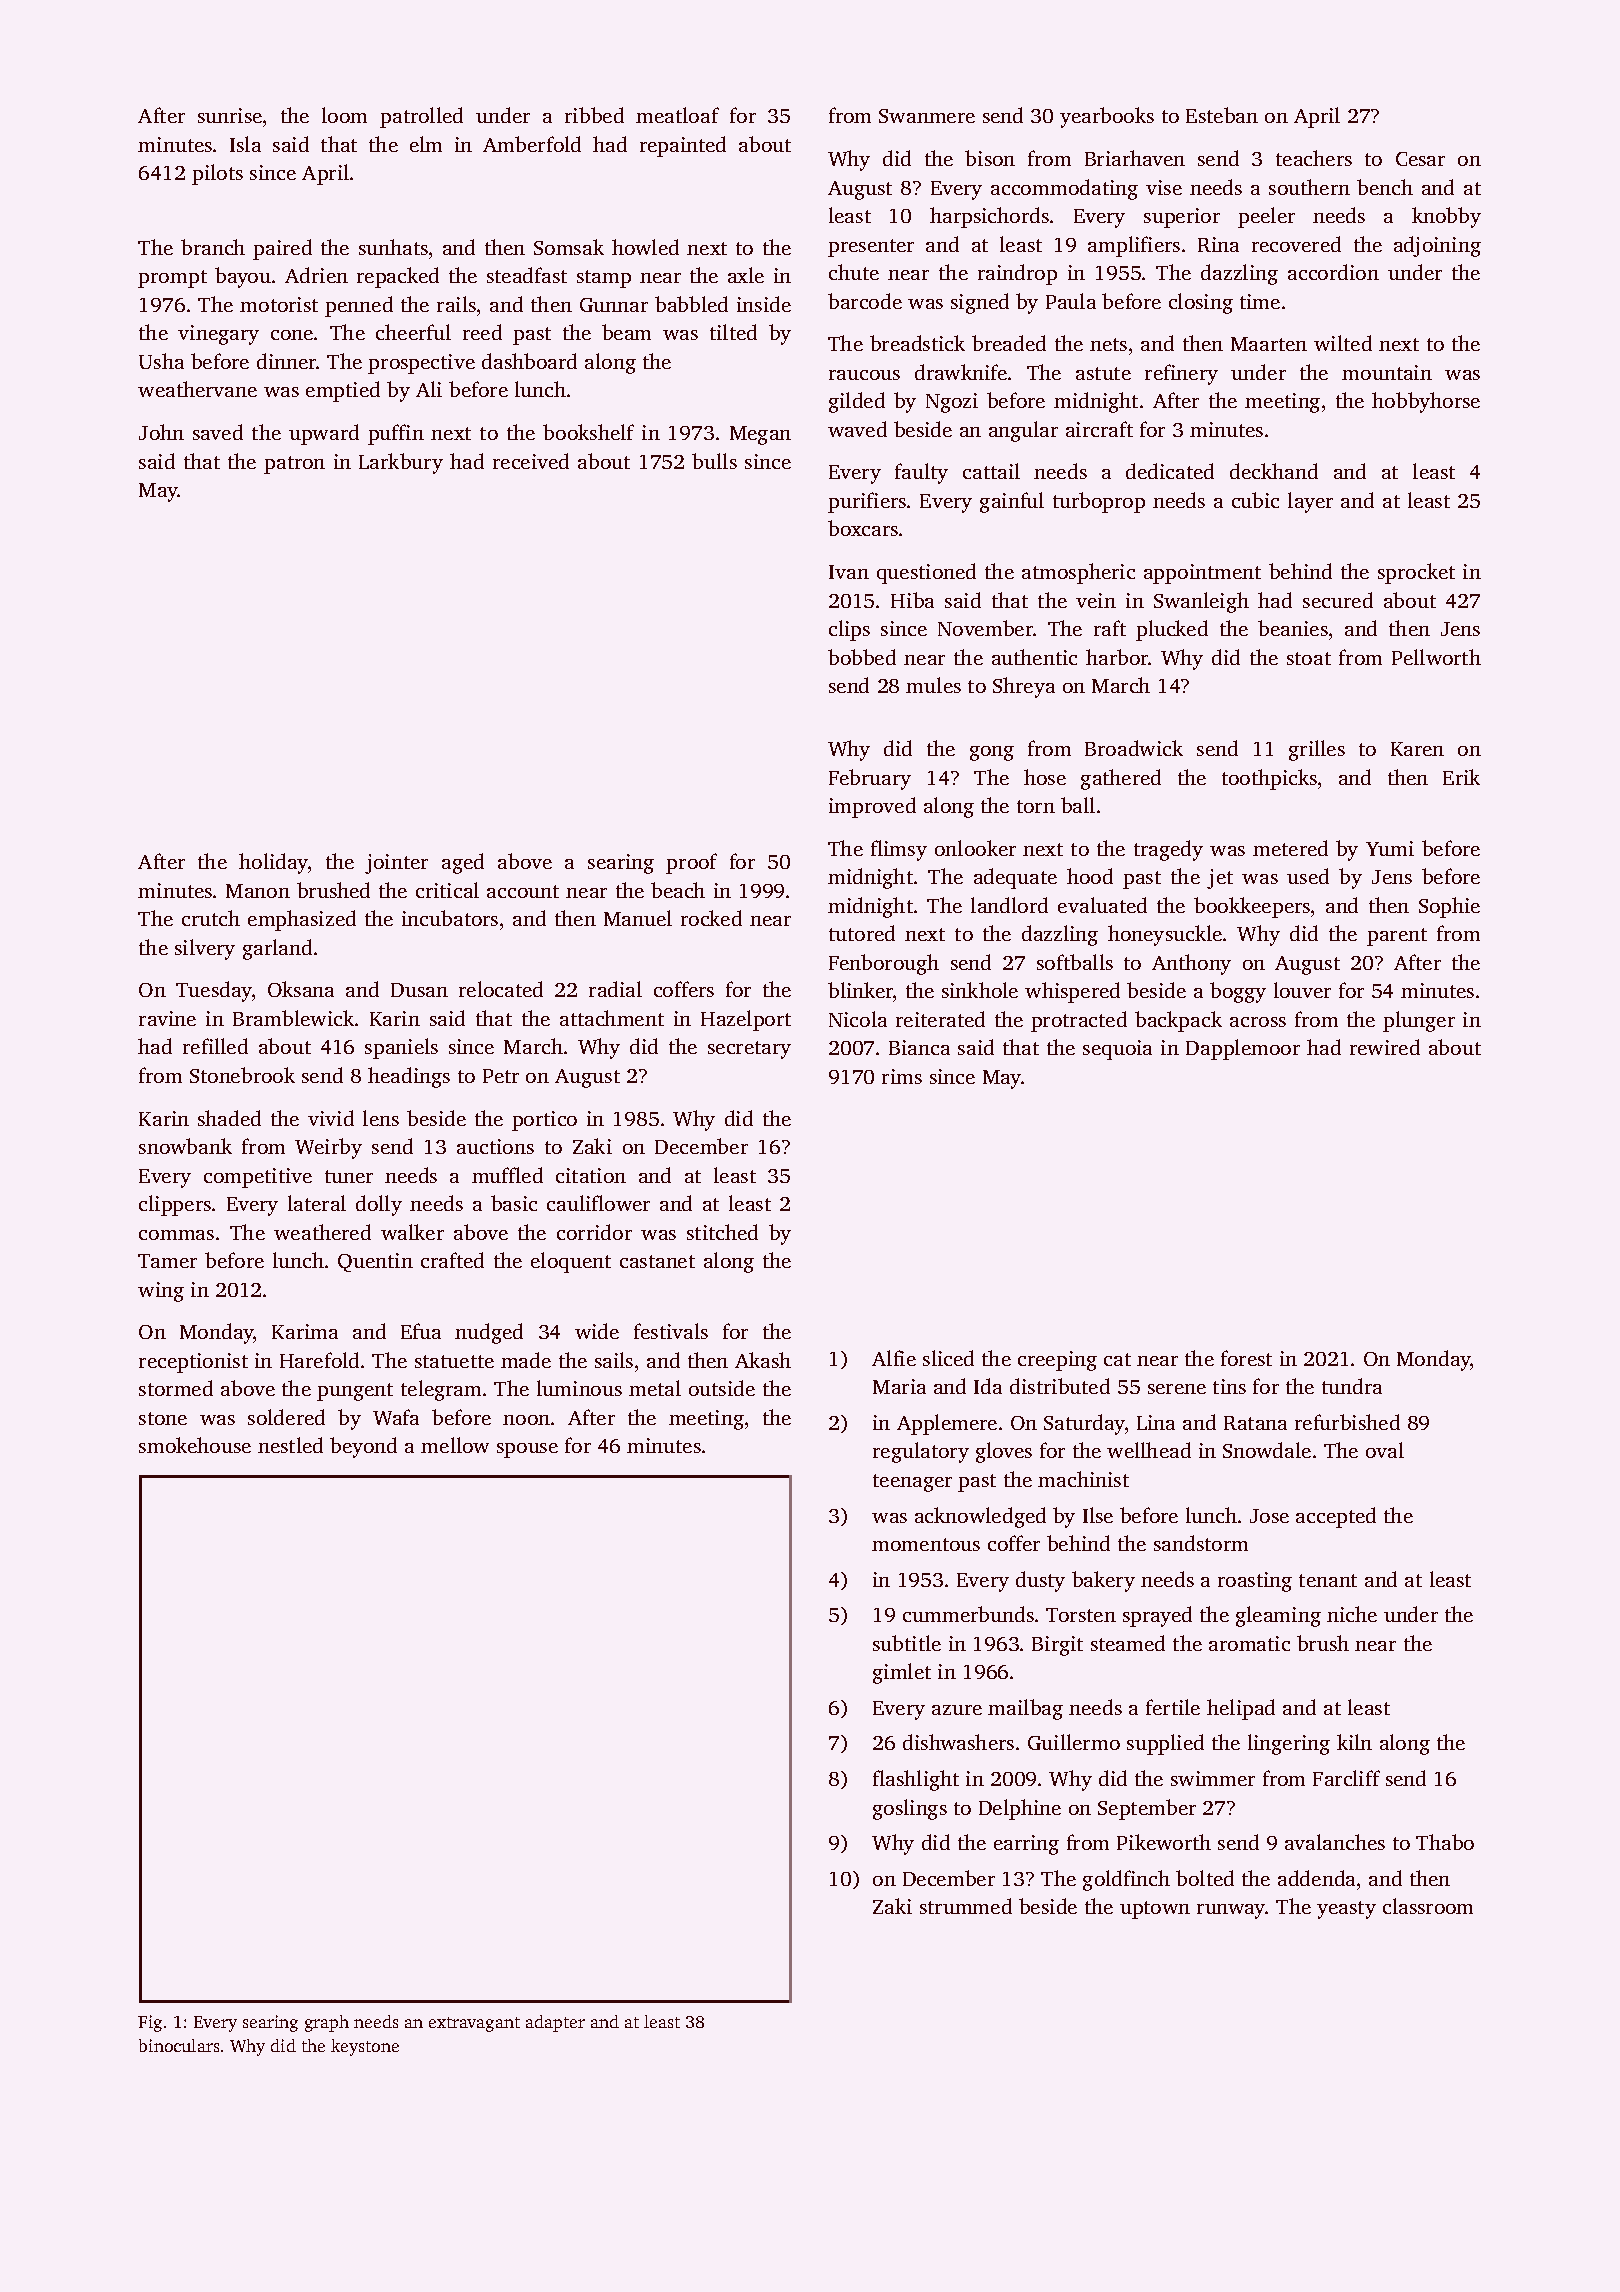  I want to click on meatloaf, so click(677, 115).
